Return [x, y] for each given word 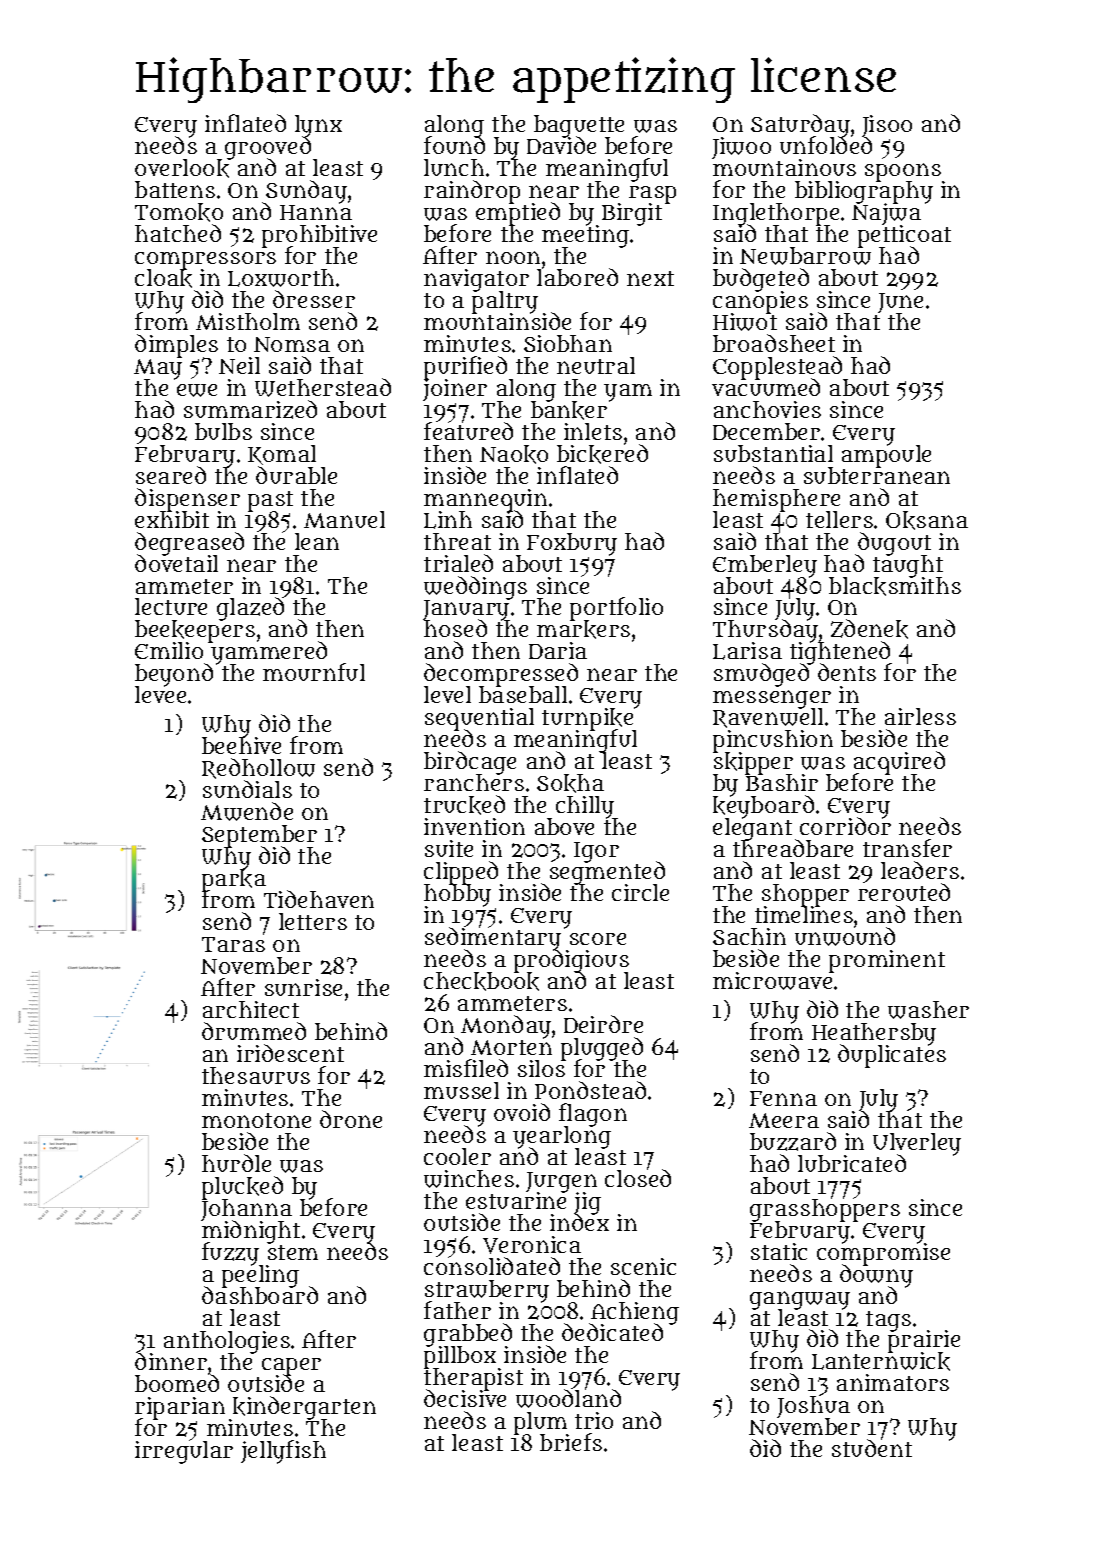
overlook [182, 169]
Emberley [765, 566]
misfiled [466, 1068]
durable [296, 475]
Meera [784, 1120]
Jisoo [887, 126]
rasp [652, 194]
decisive [465, 1398]
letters [313, 921]
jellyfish [283, 1452]
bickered [602, 454]
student [872, 1449]
